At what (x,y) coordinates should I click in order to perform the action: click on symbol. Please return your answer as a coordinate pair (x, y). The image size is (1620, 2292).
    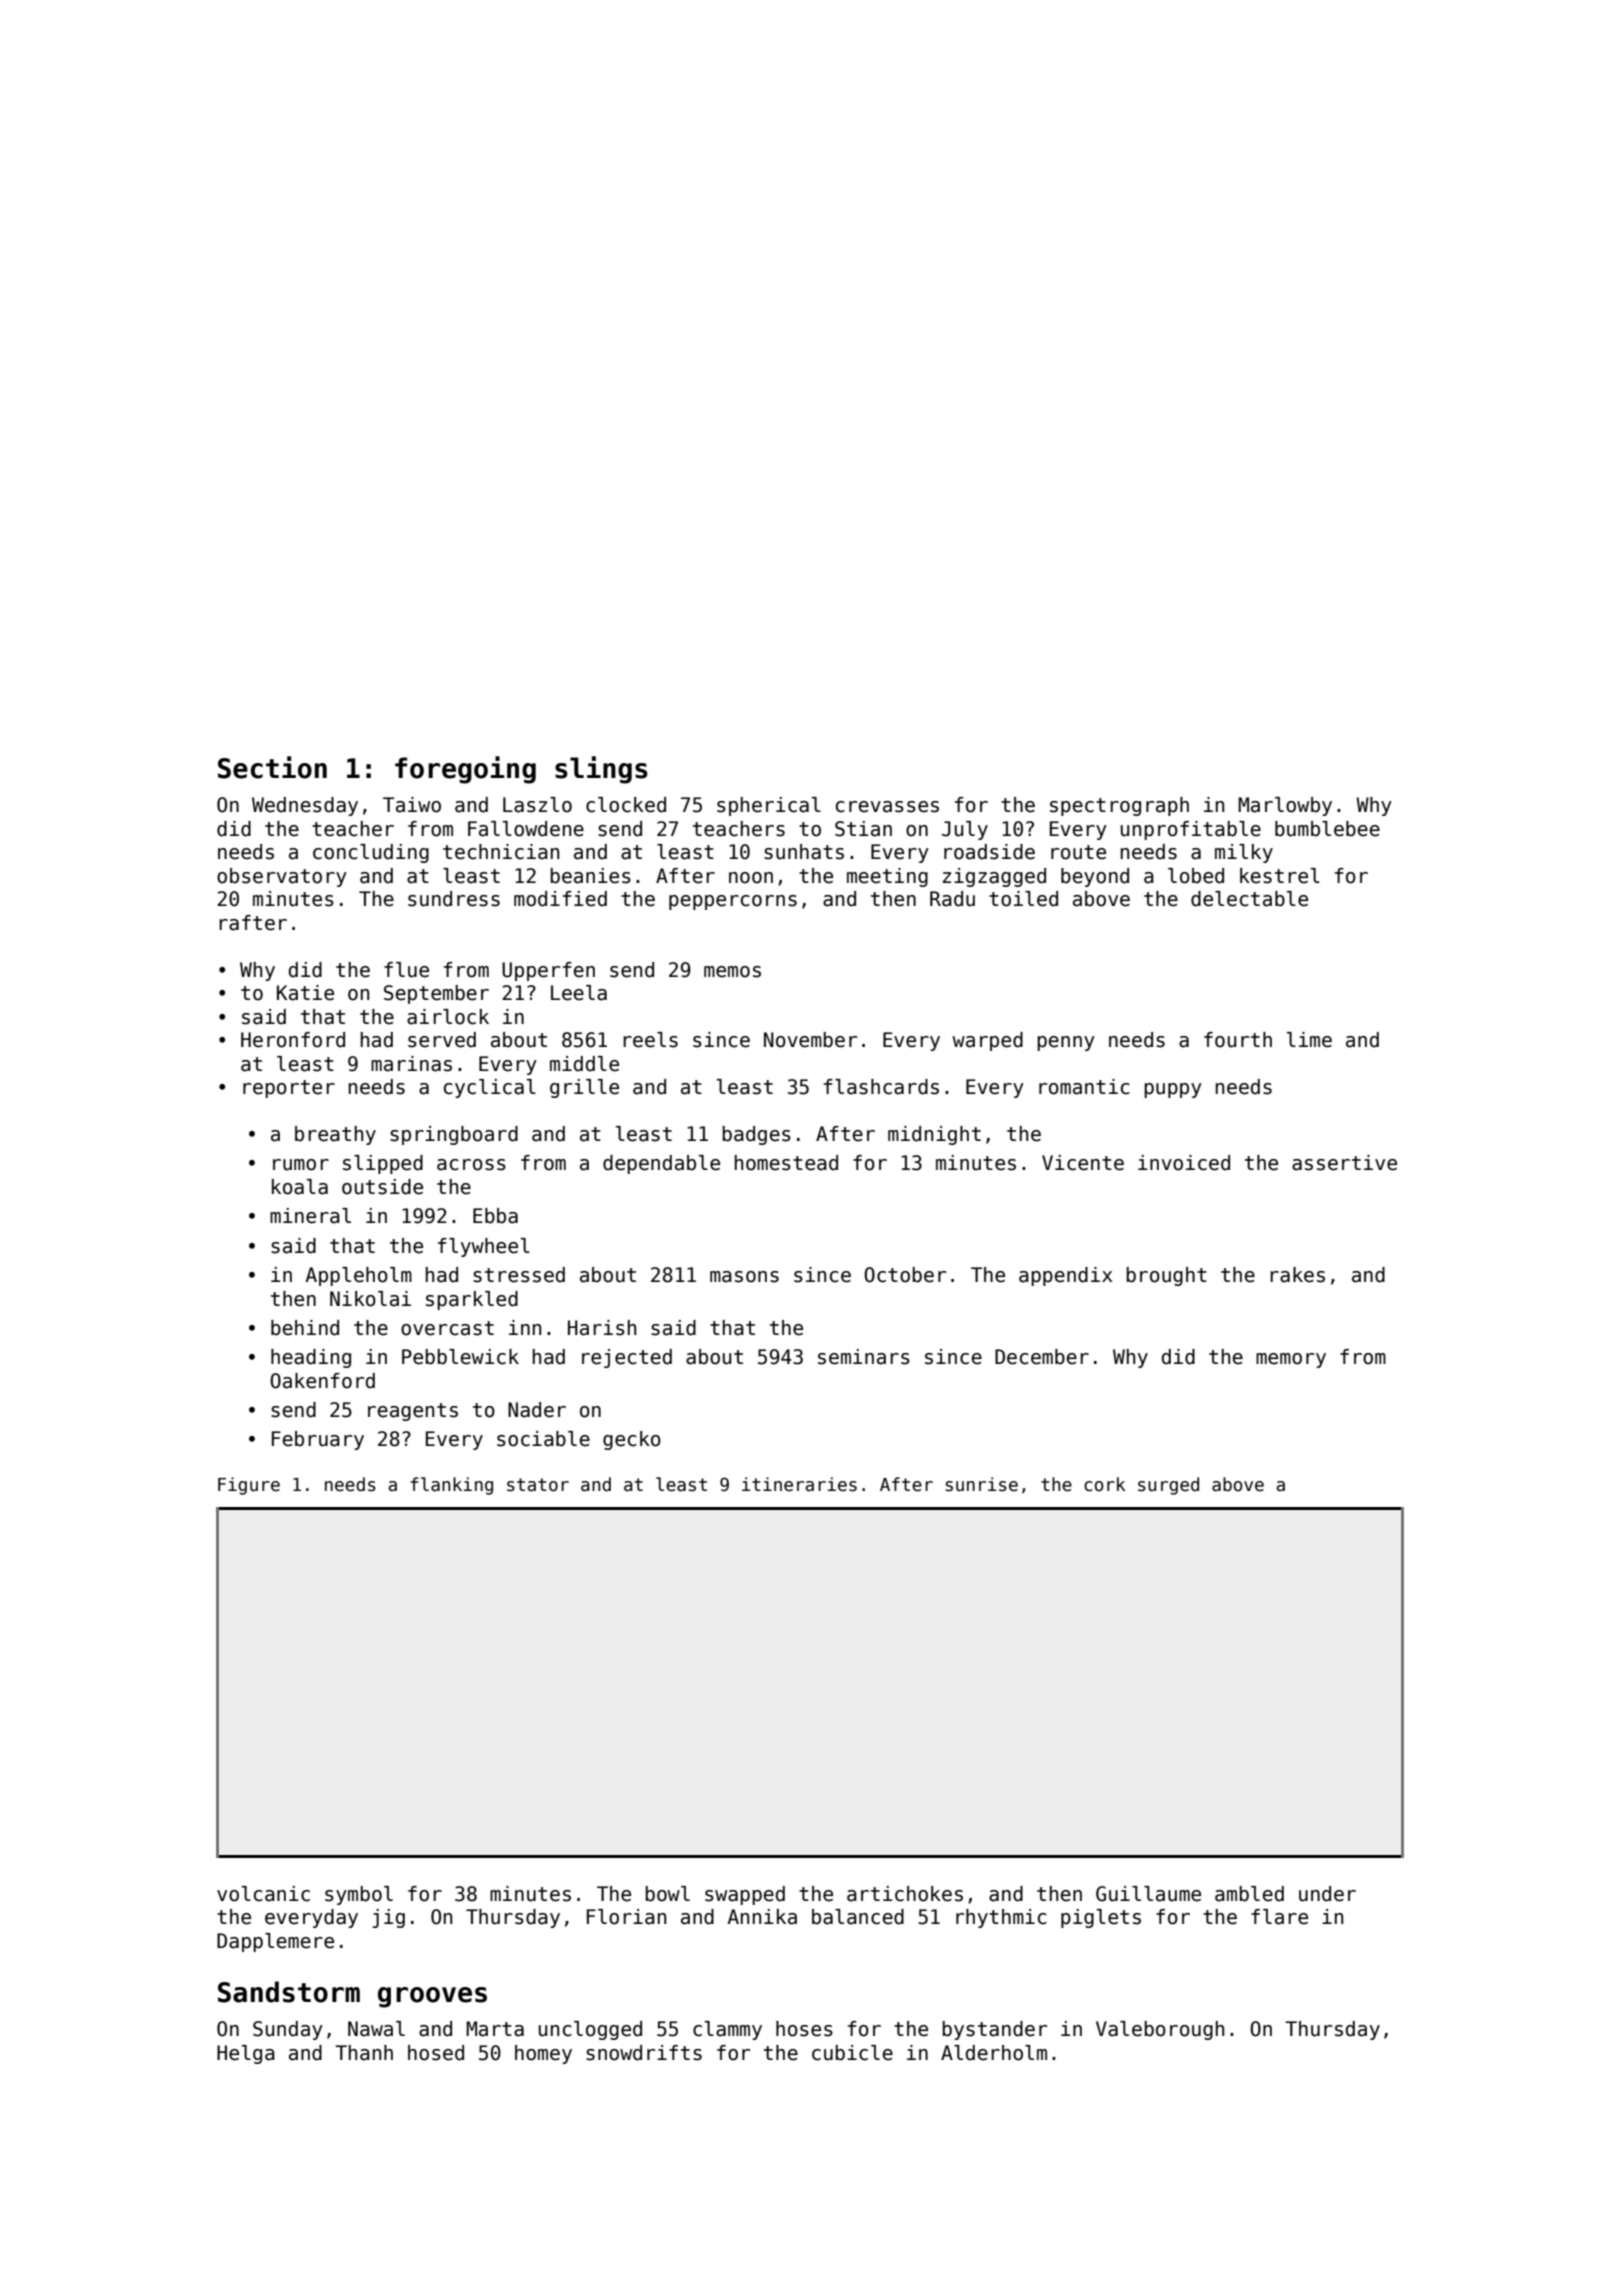
    Looking at the image, I should click on (359, 1895).
